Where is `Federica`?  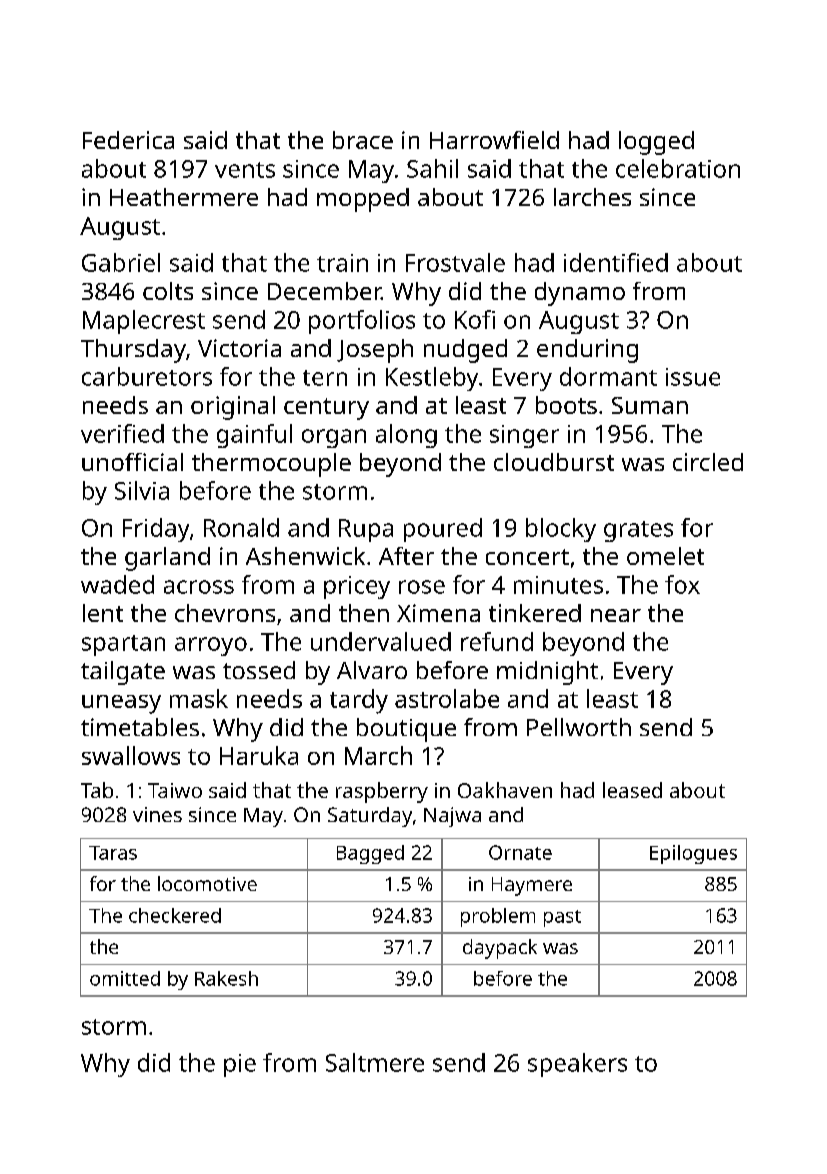 Federica is located at coordinates (128, 140).
